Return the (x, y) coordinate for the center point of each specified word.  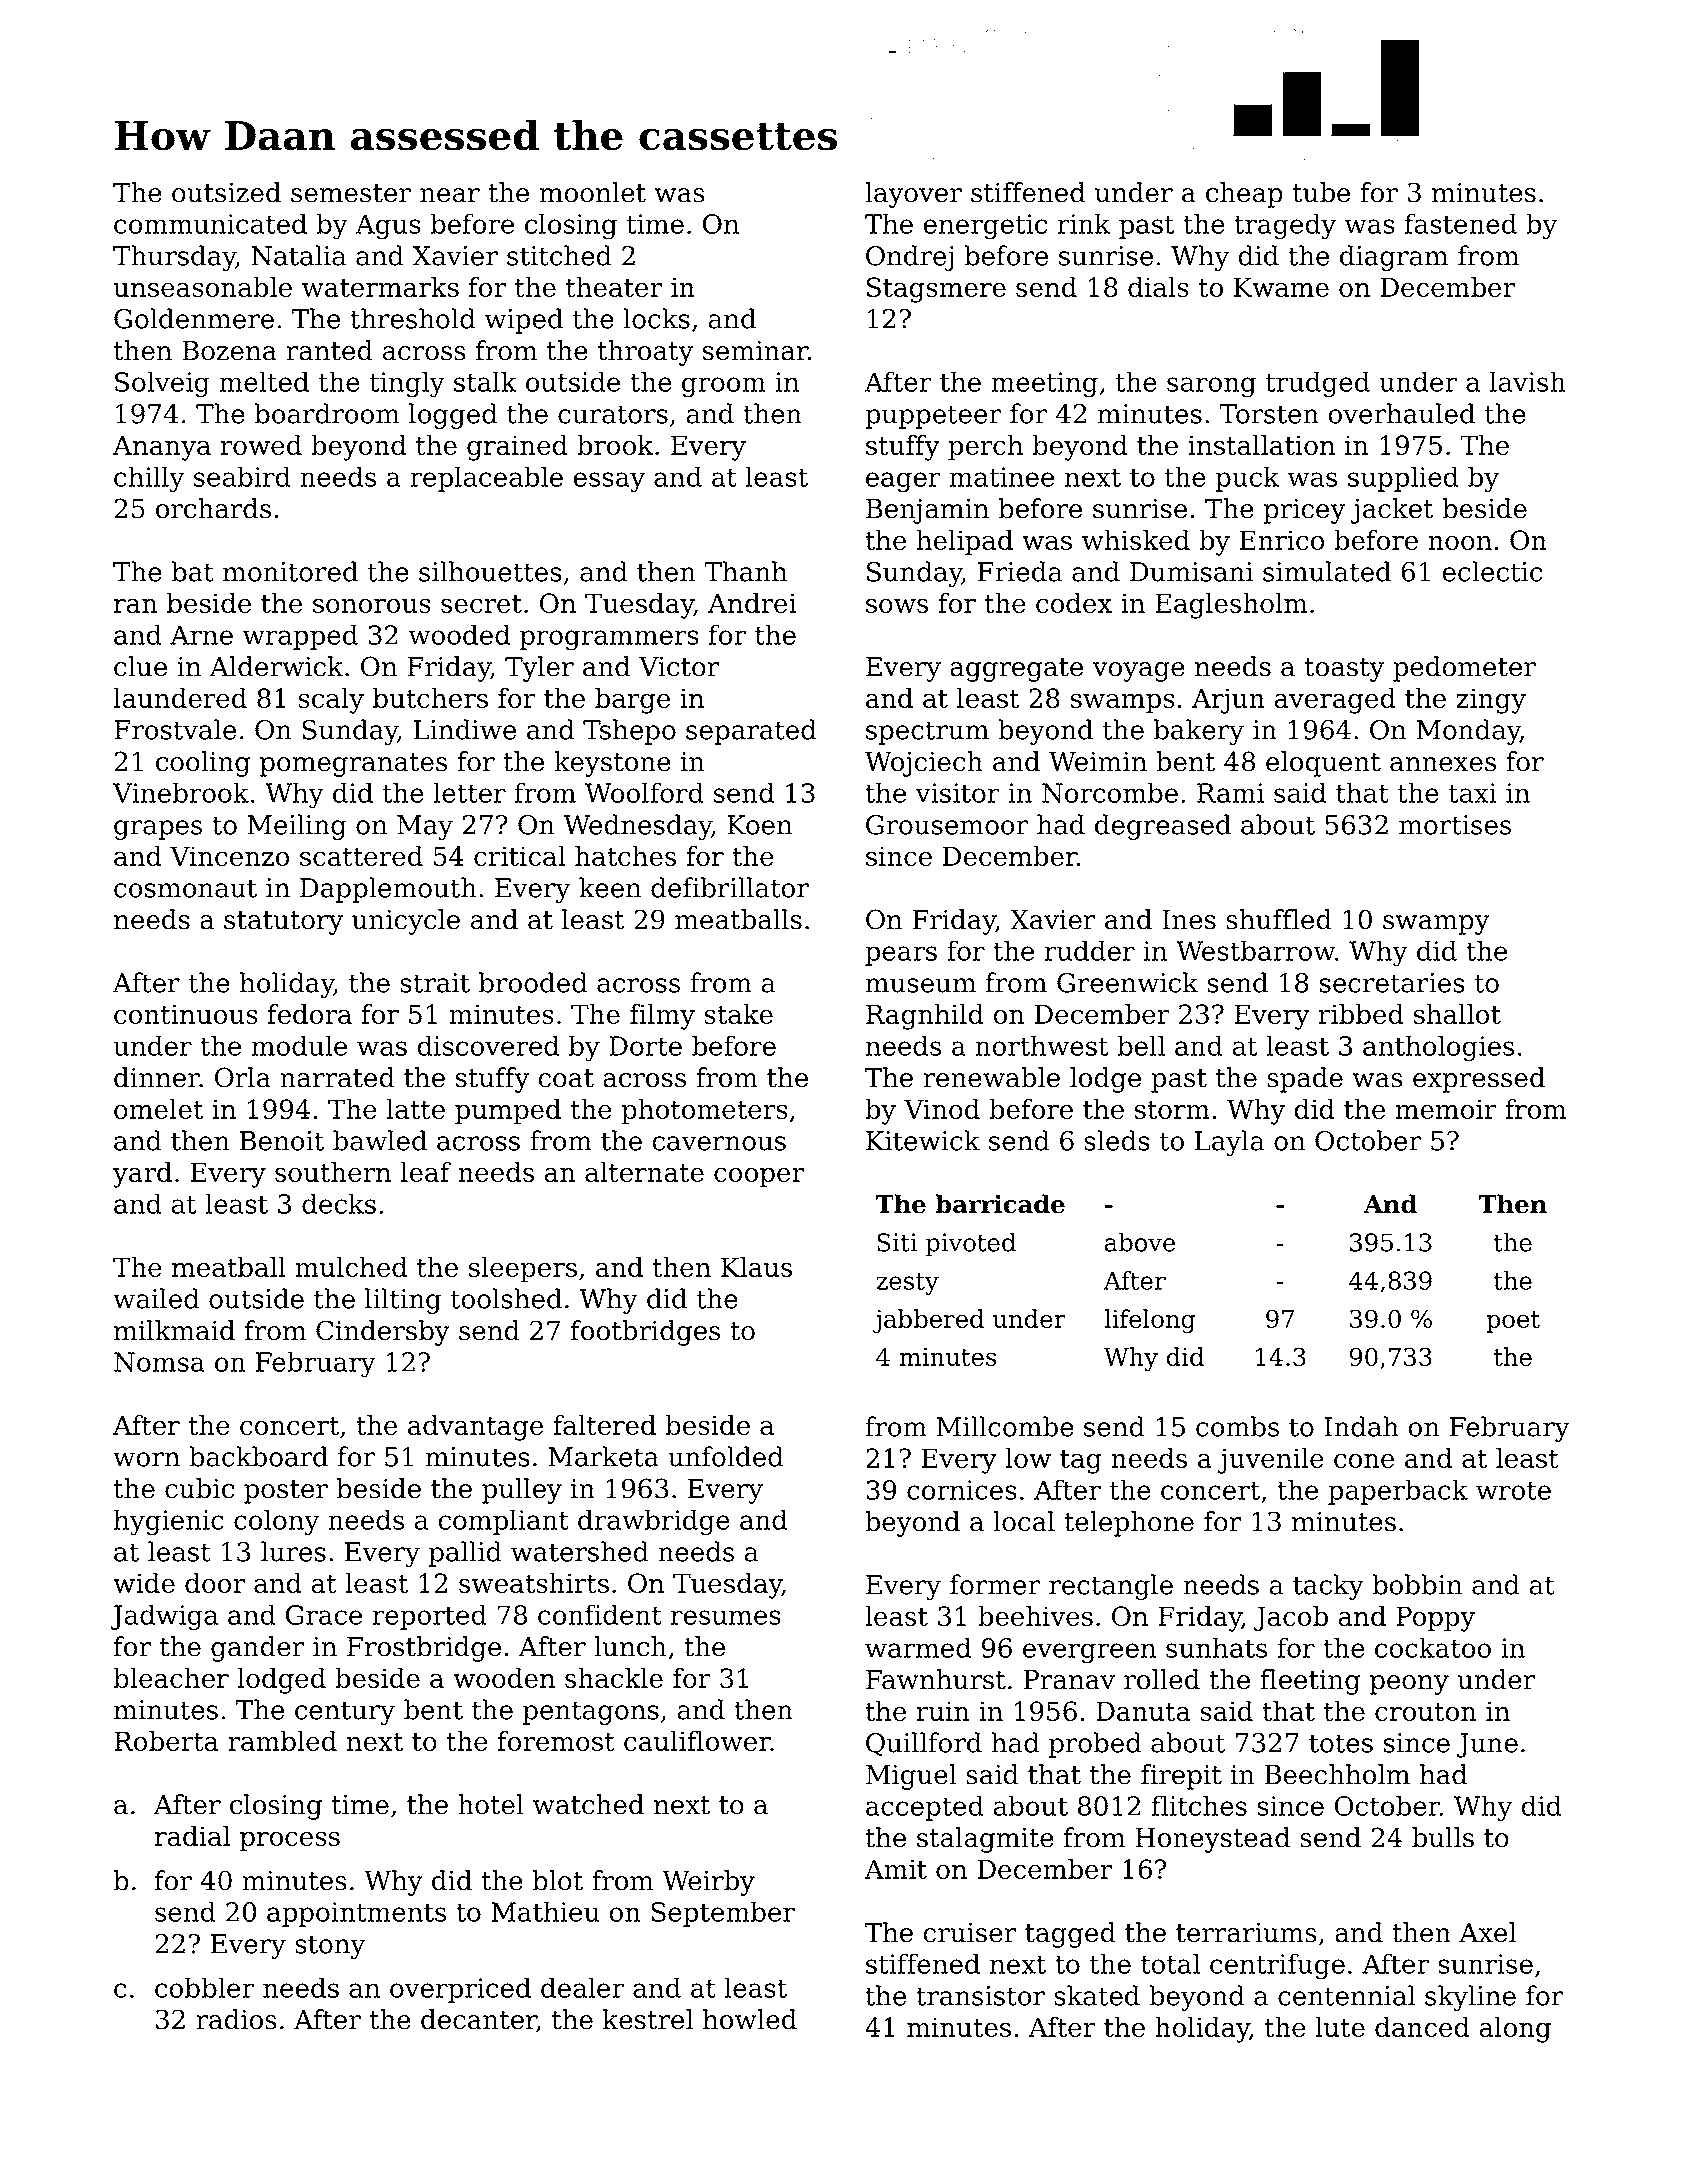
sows (897, 605)
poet (1513, 1322)
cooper (759, 1177)
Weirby (708, 1883)
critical (519, 856)
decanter (479, 2020)
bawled (380, 1140)
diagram (1394, 258)
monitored (290, 571)
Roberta (166, 1741)
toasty (1344, 670)
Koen (759, 825)
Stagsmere (936, 290)
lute (1340, 2027)
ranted (329, 350)
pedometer (1464, 669)
